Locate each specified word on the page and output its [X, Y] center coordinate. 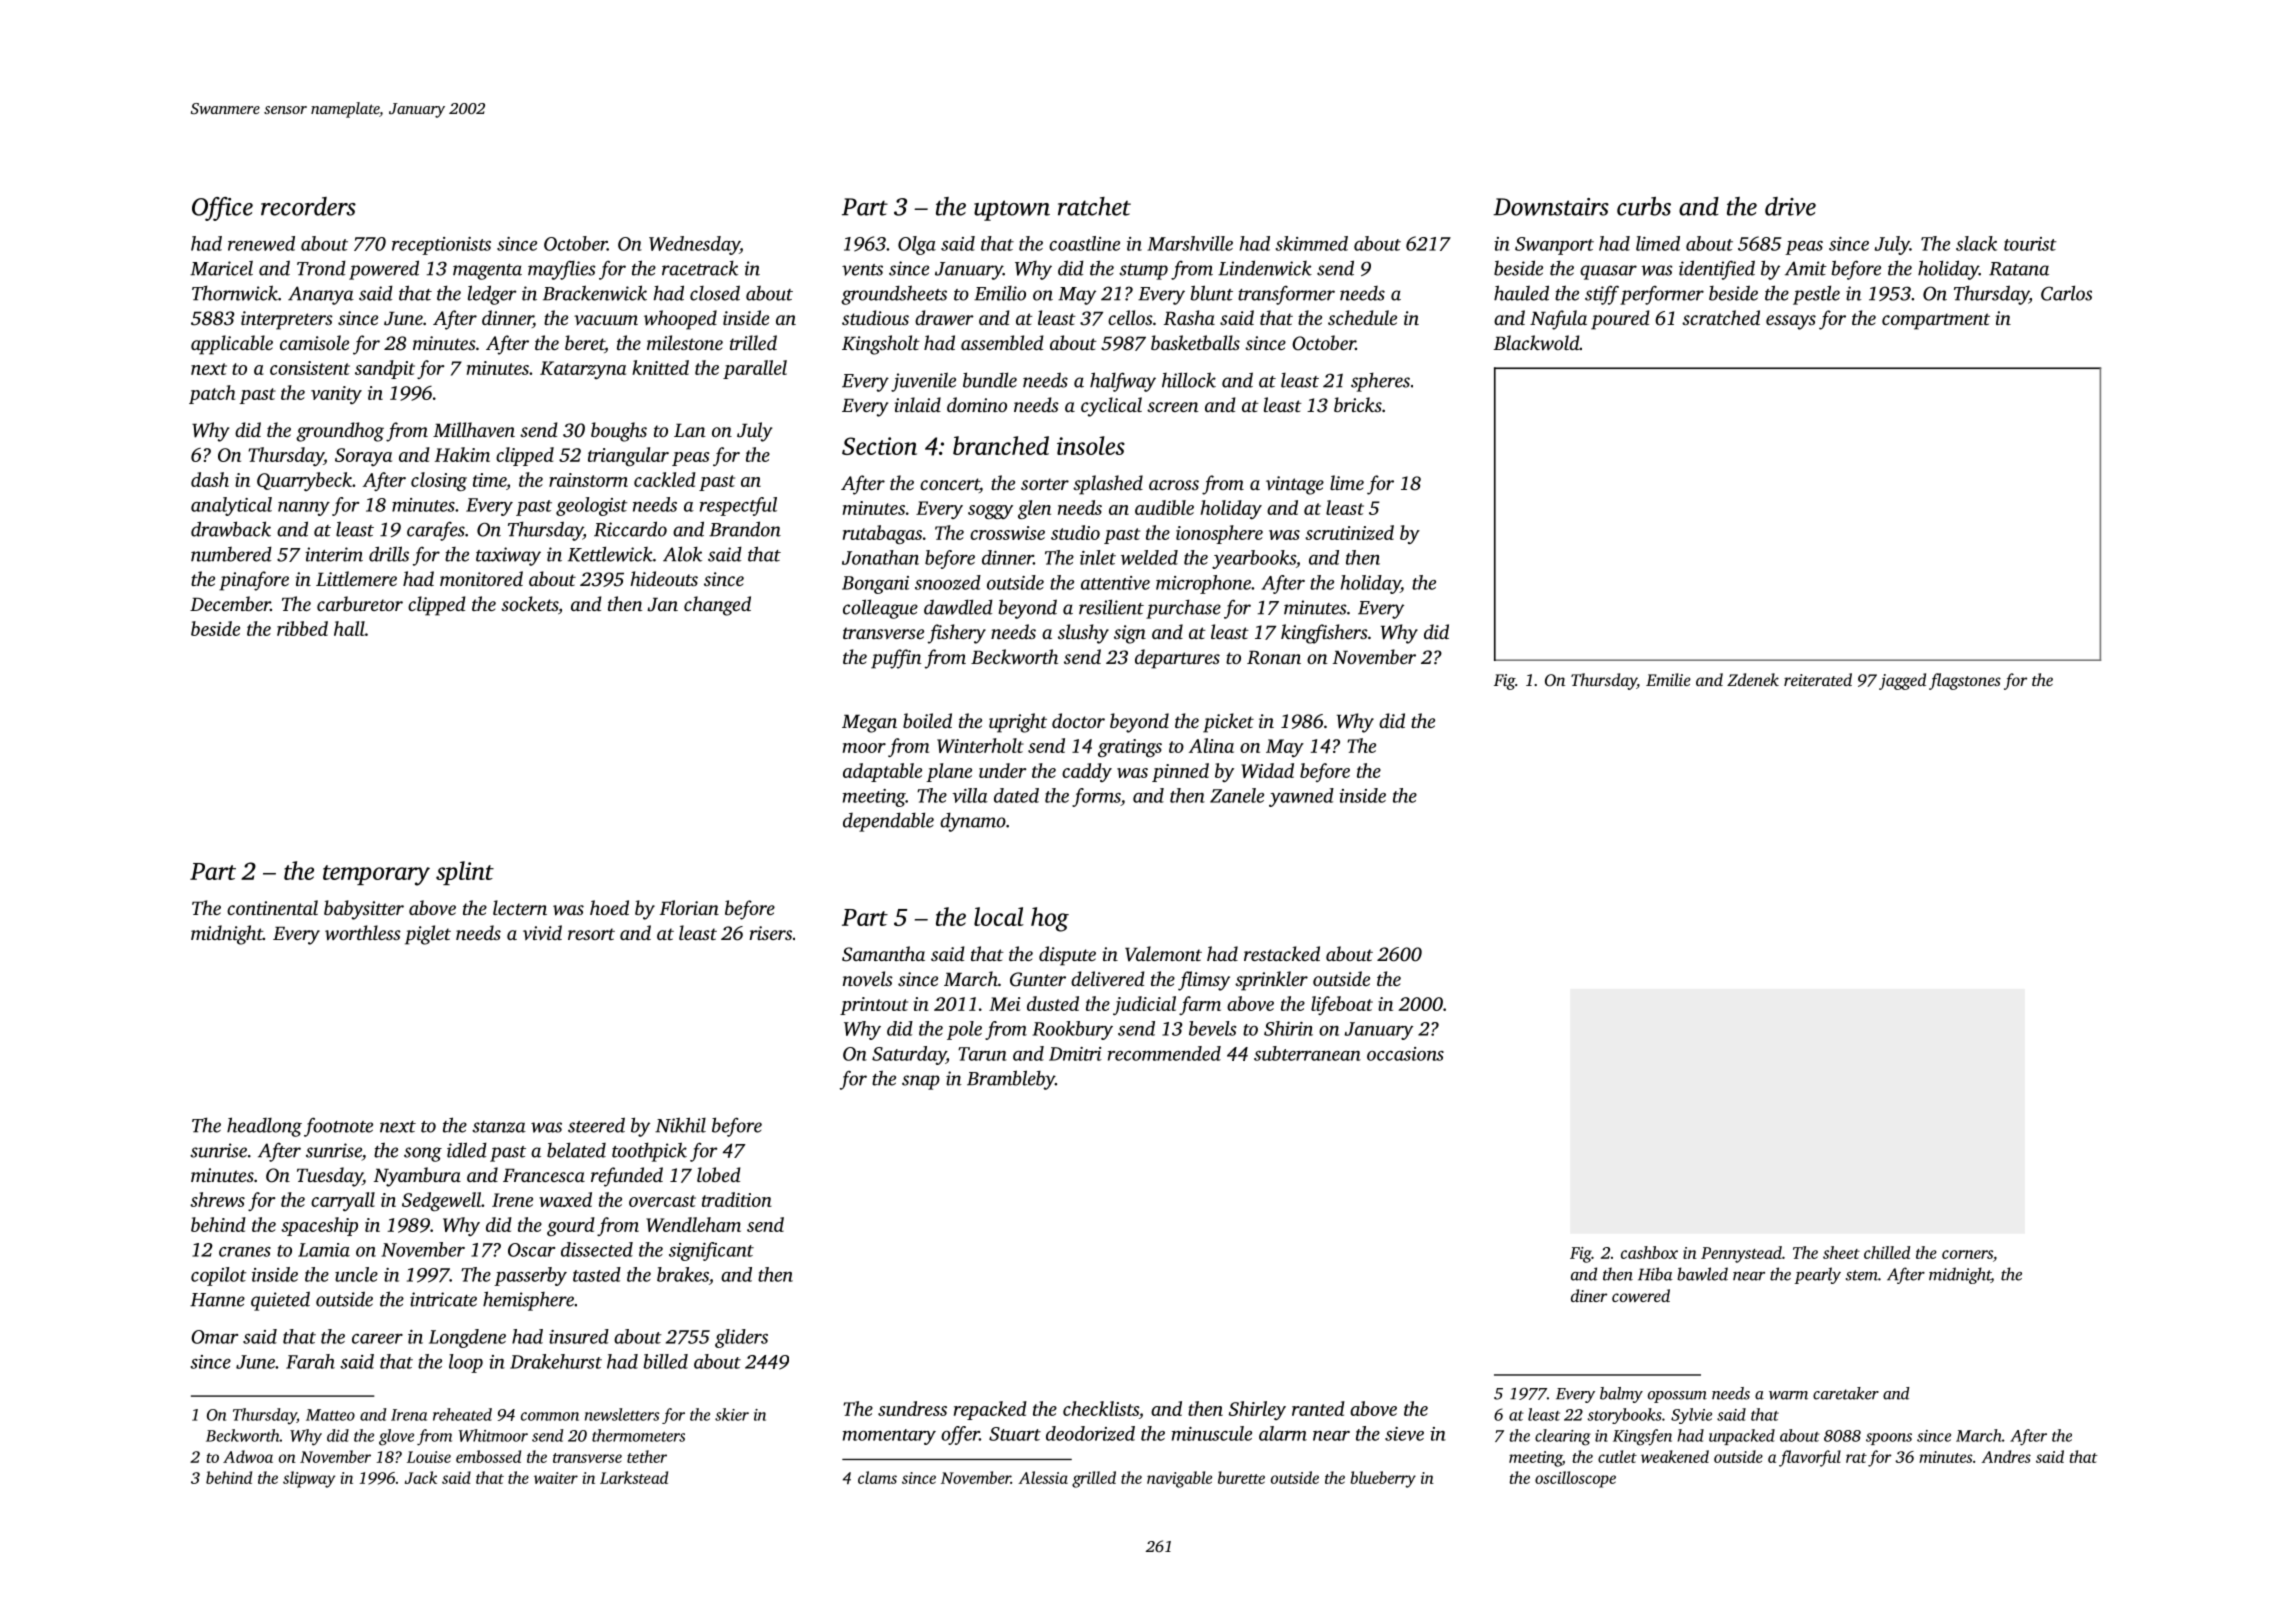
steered [596, 1125]
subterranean [1307, 1053]
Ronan [1274, 658]
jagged [1902, 681]
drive [1790, 206]
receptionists [441, 246]
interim [334, 554]
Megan [869, 724]
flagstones [1965, 681]
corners [1967, 1254]
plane [949, 772]
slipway [309, 1479]
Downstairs [1551, 207]
